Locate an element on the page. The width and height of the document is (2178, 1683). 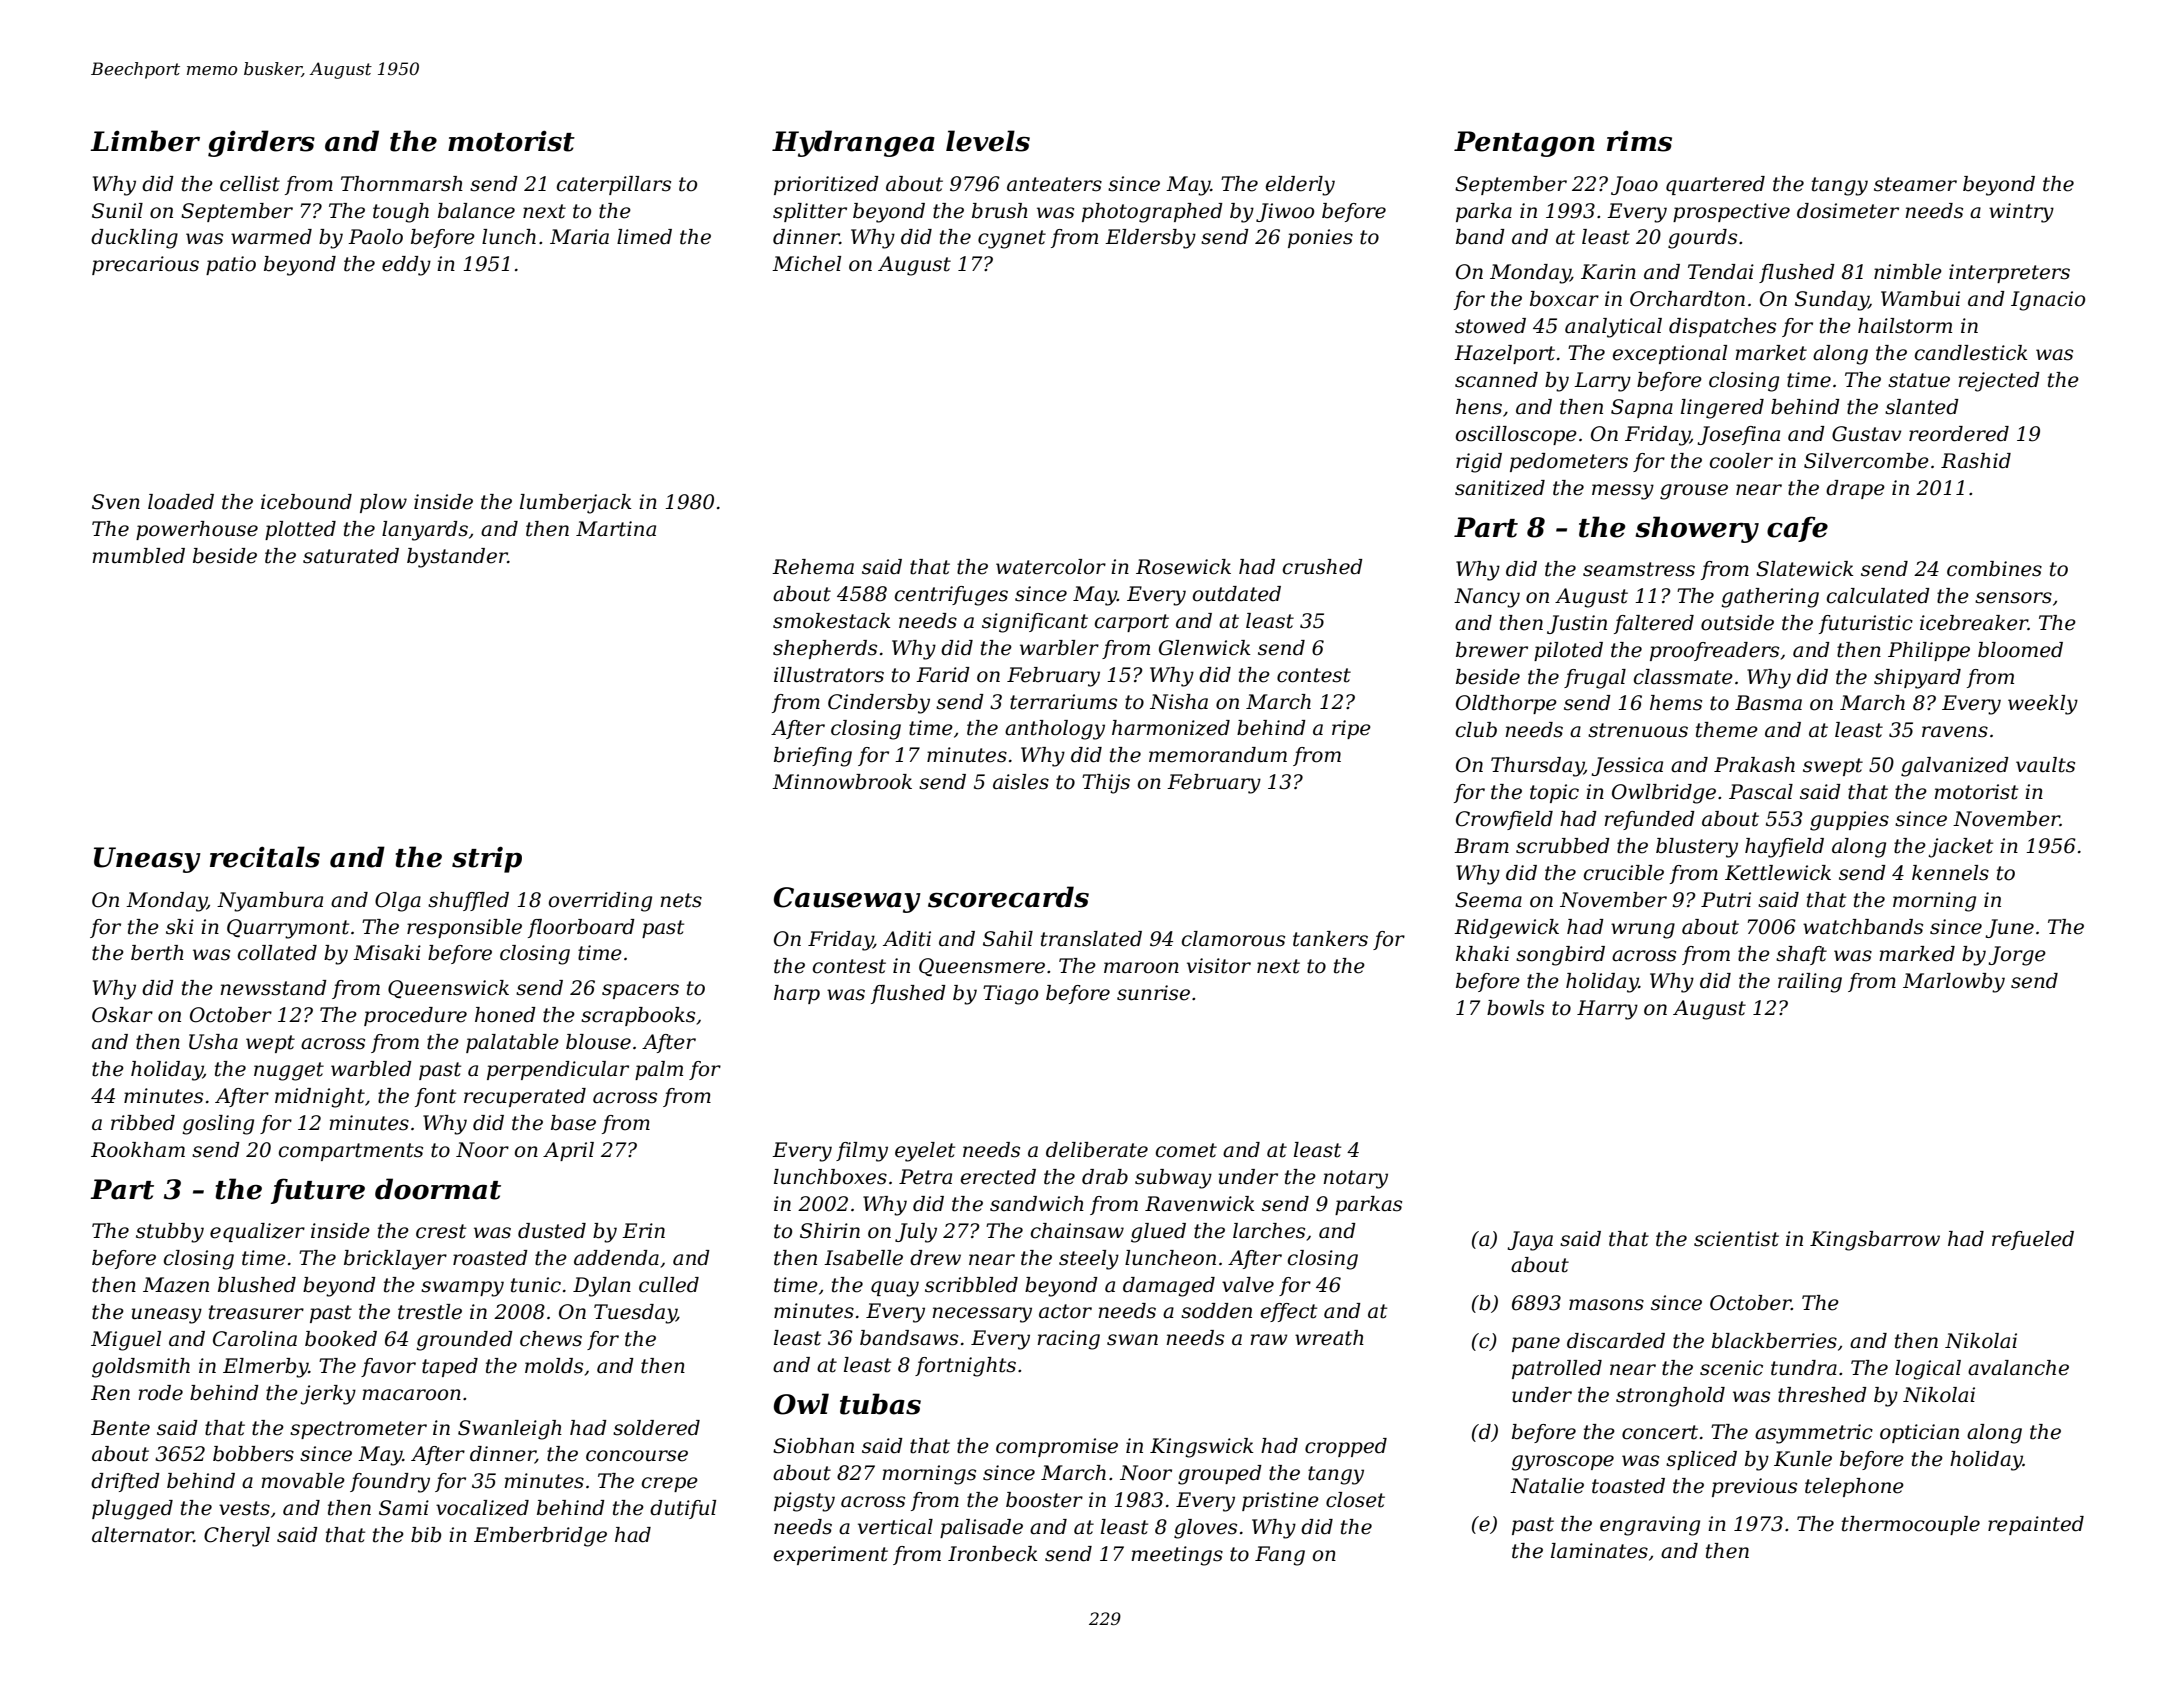
bib is located at coordinates (426, 1535).
